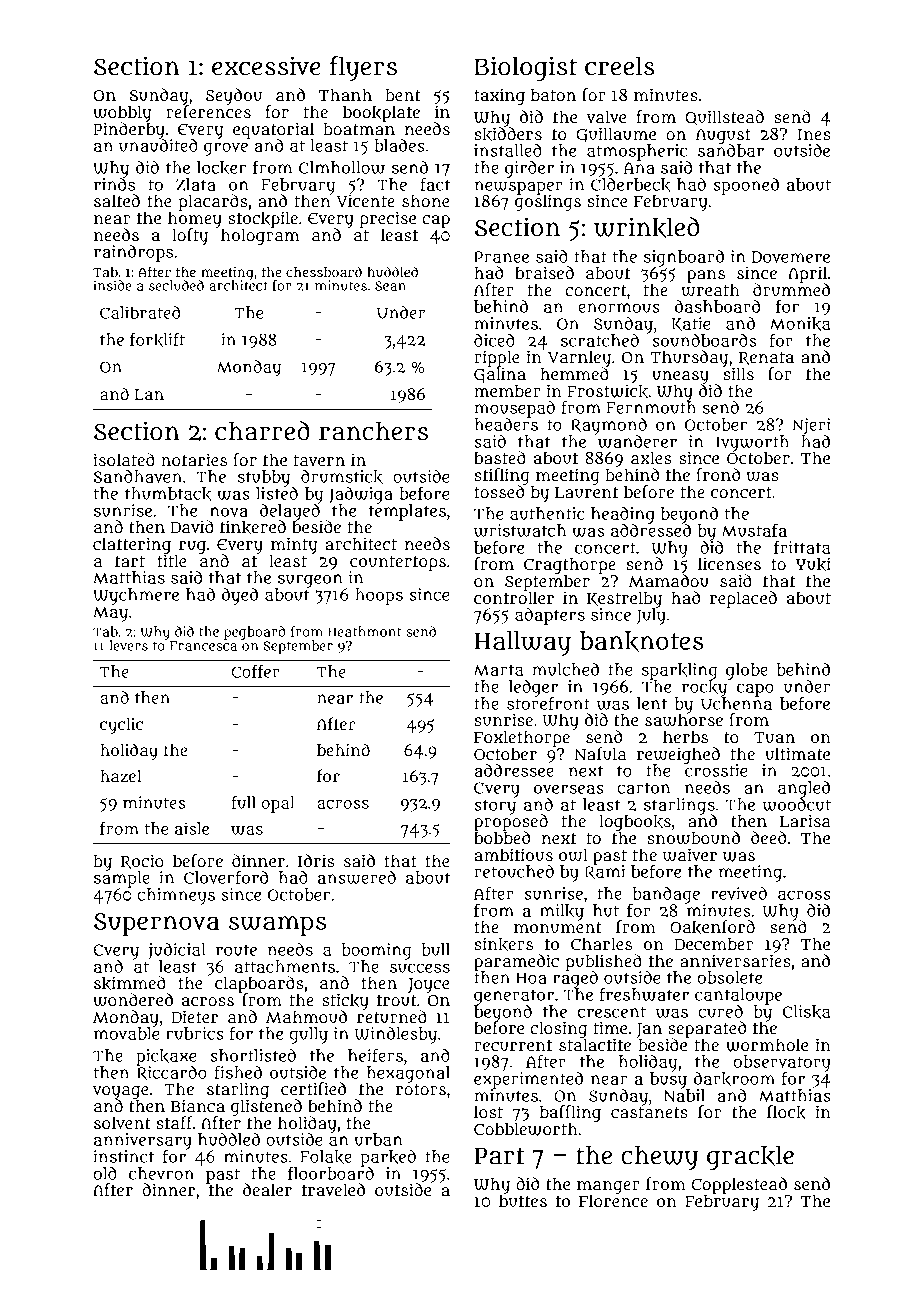  I want to click on Copplestead, so click(739, 1185).
